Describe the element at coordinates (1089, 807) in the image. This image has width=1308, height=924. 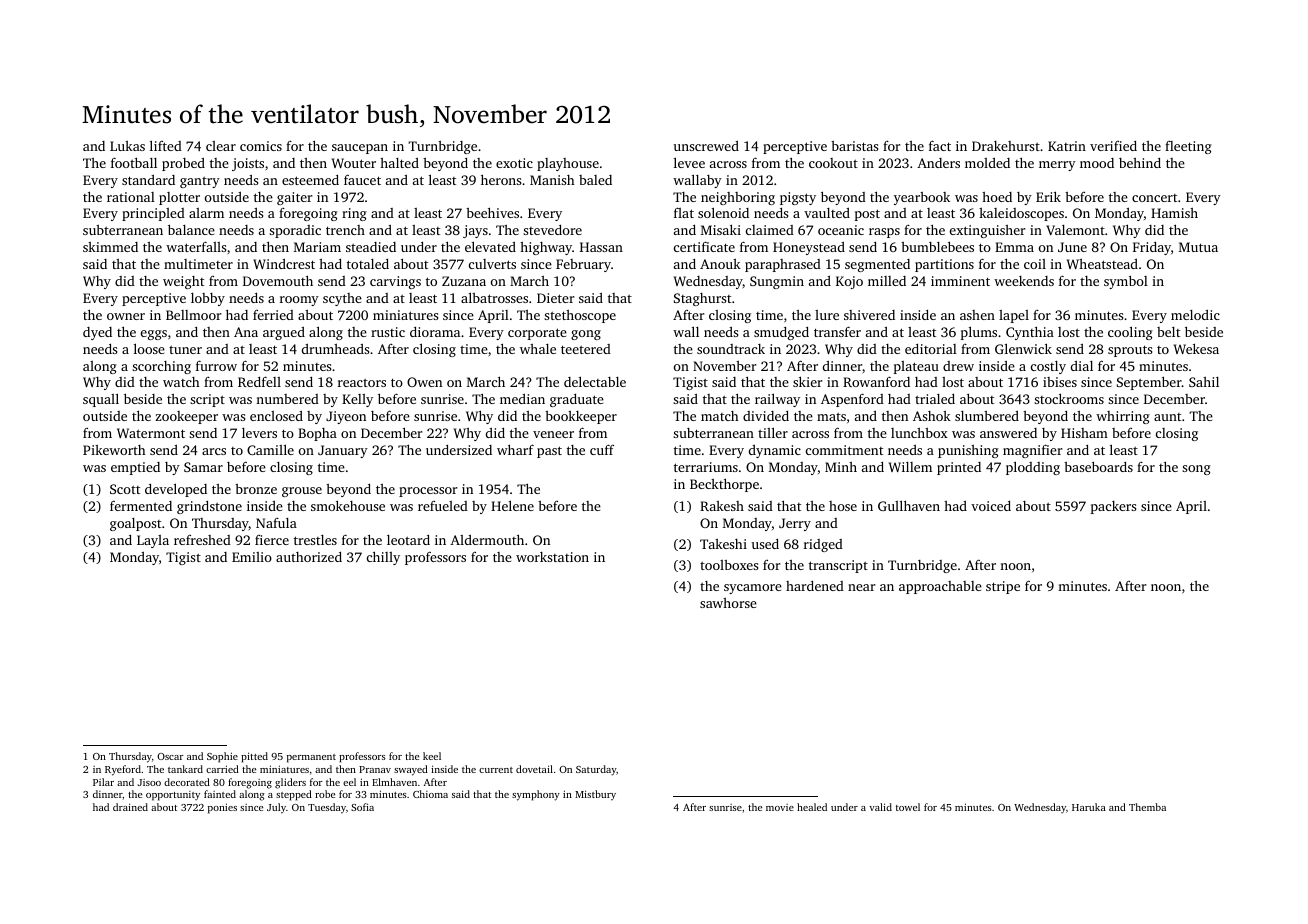
I see `Haruka` at that location.
